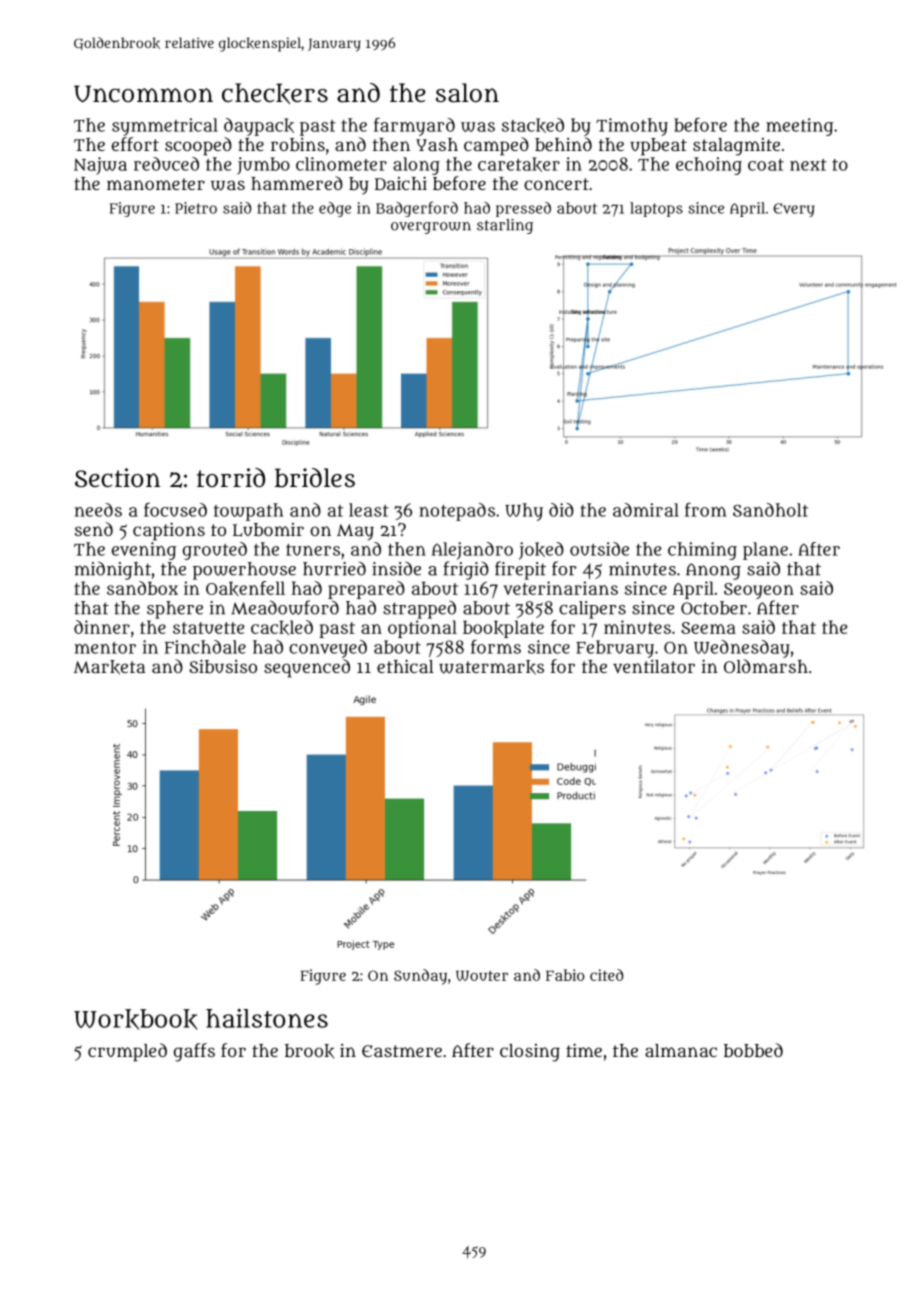  I want to click on veterinarians, so click(561, 588).
